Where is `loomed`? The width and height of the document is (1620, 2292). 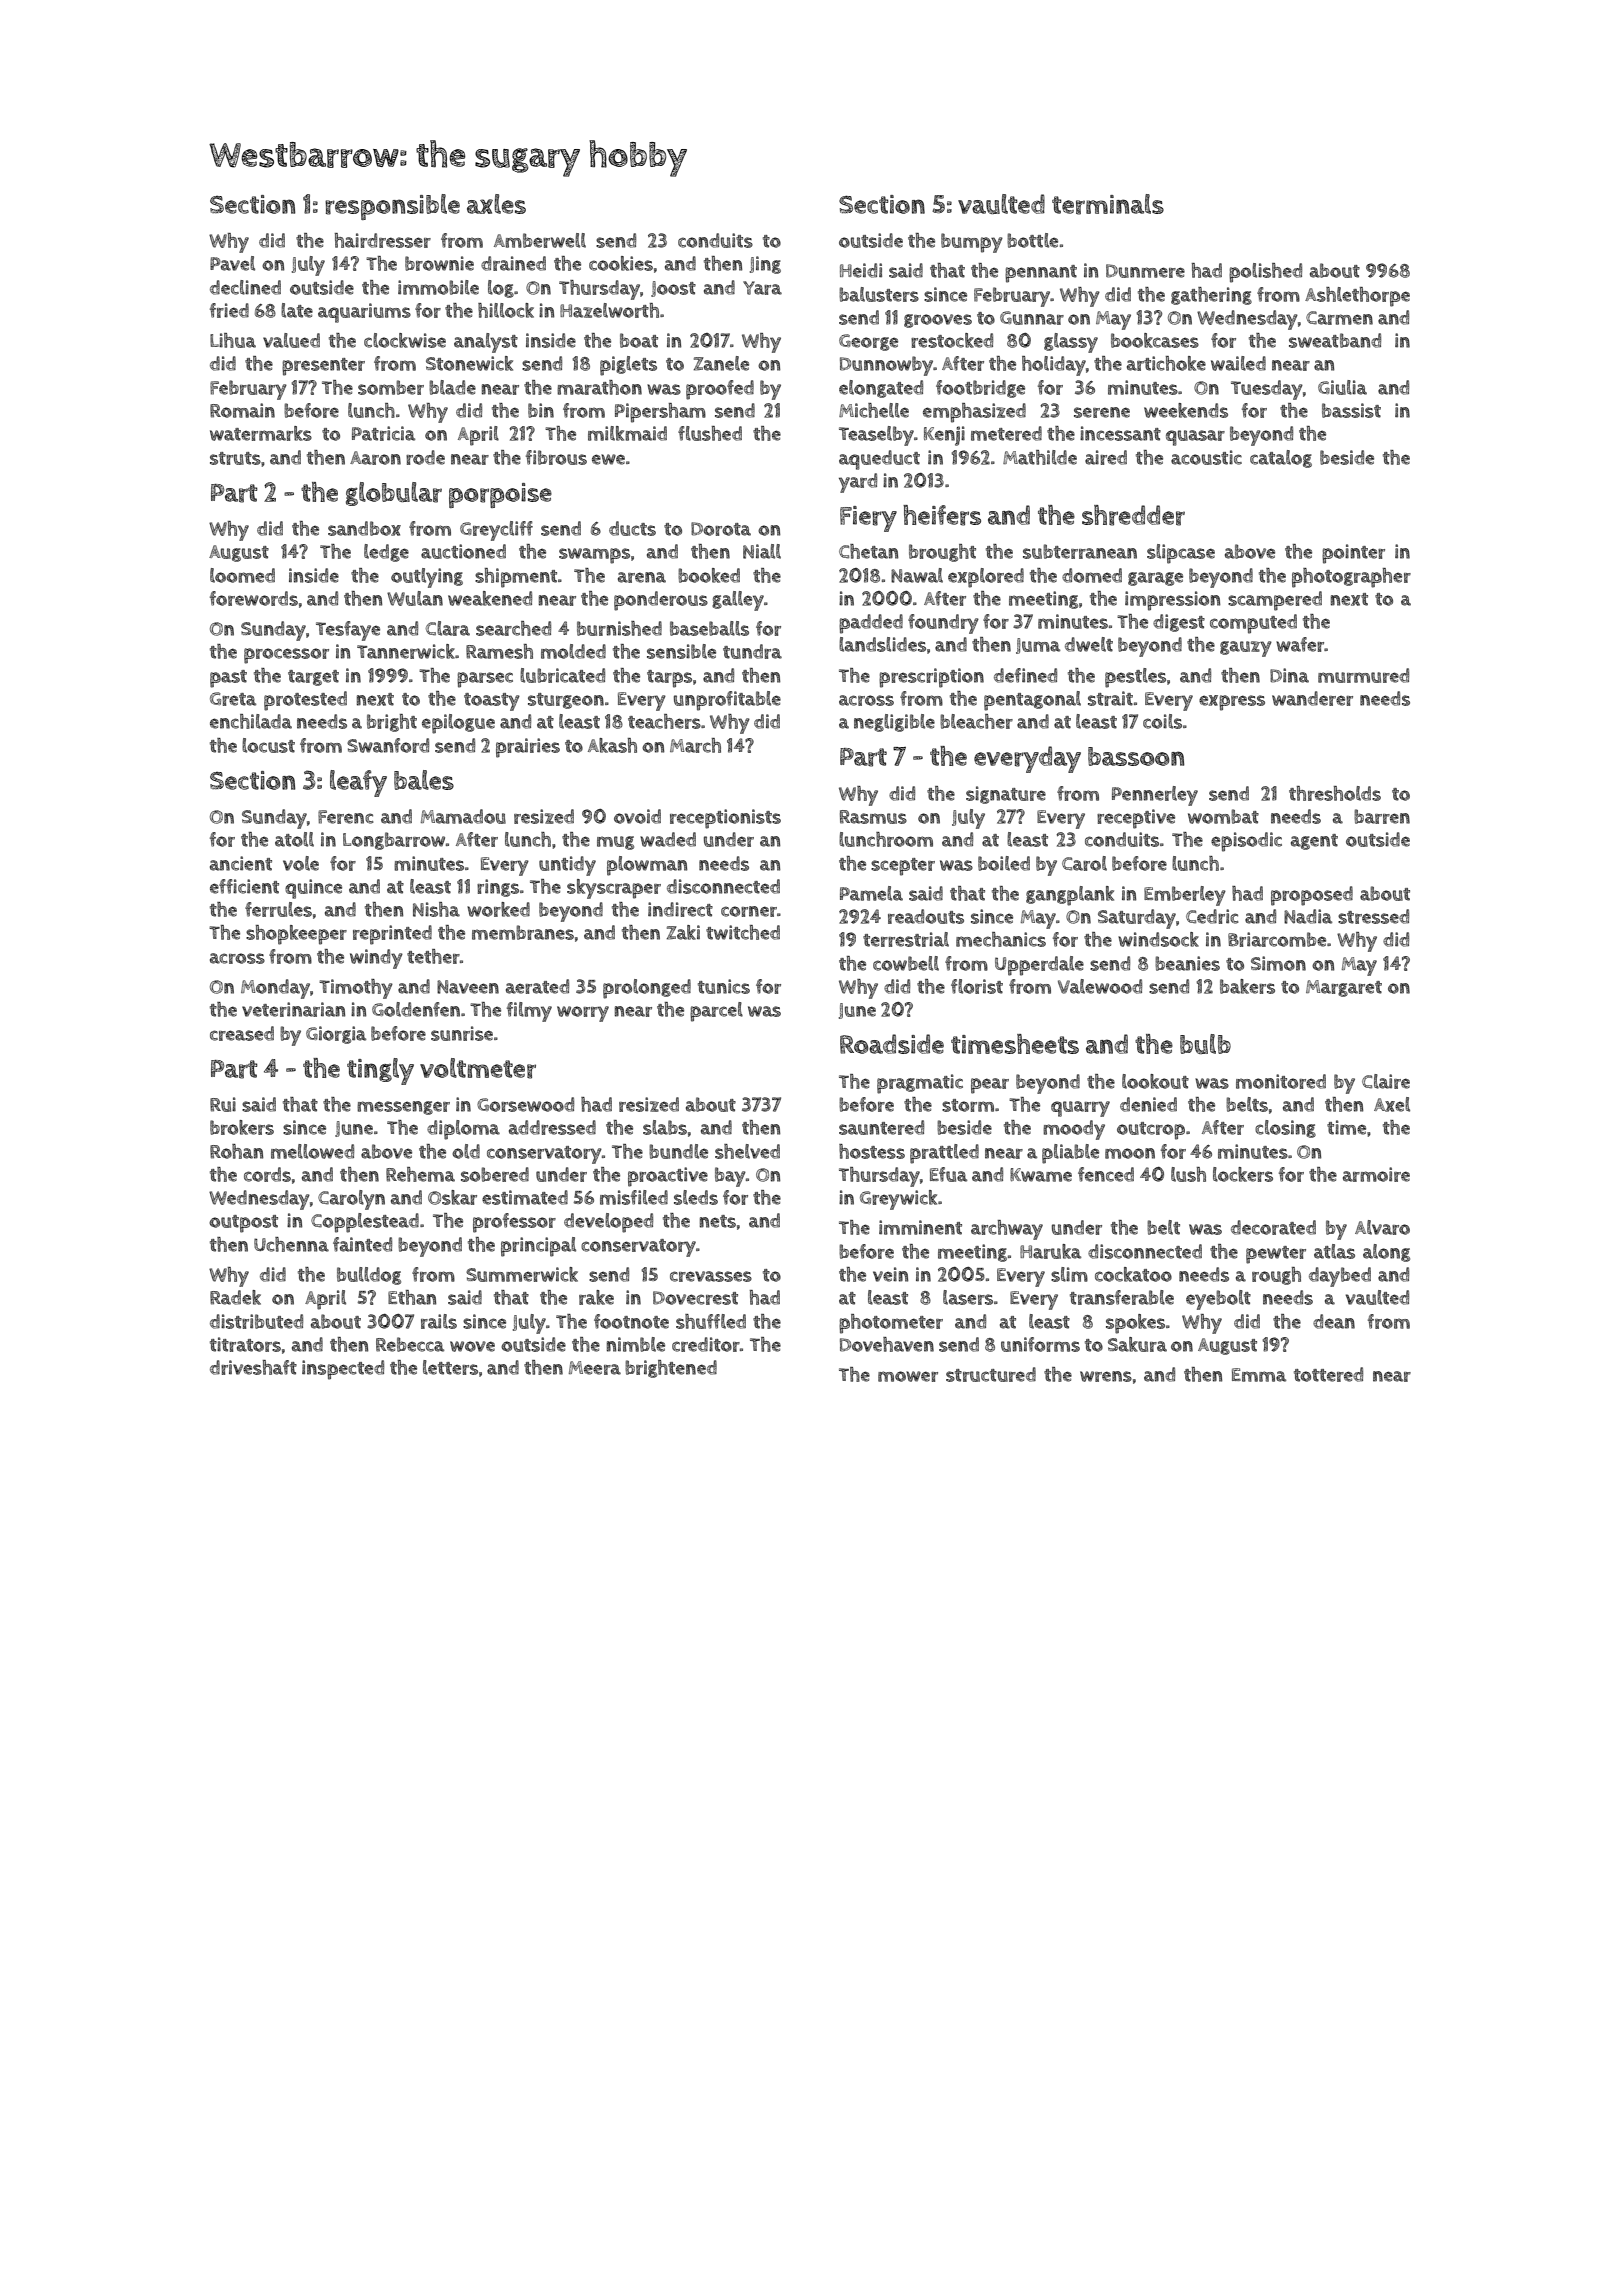 loomed is located at coordinates (242, 575).
